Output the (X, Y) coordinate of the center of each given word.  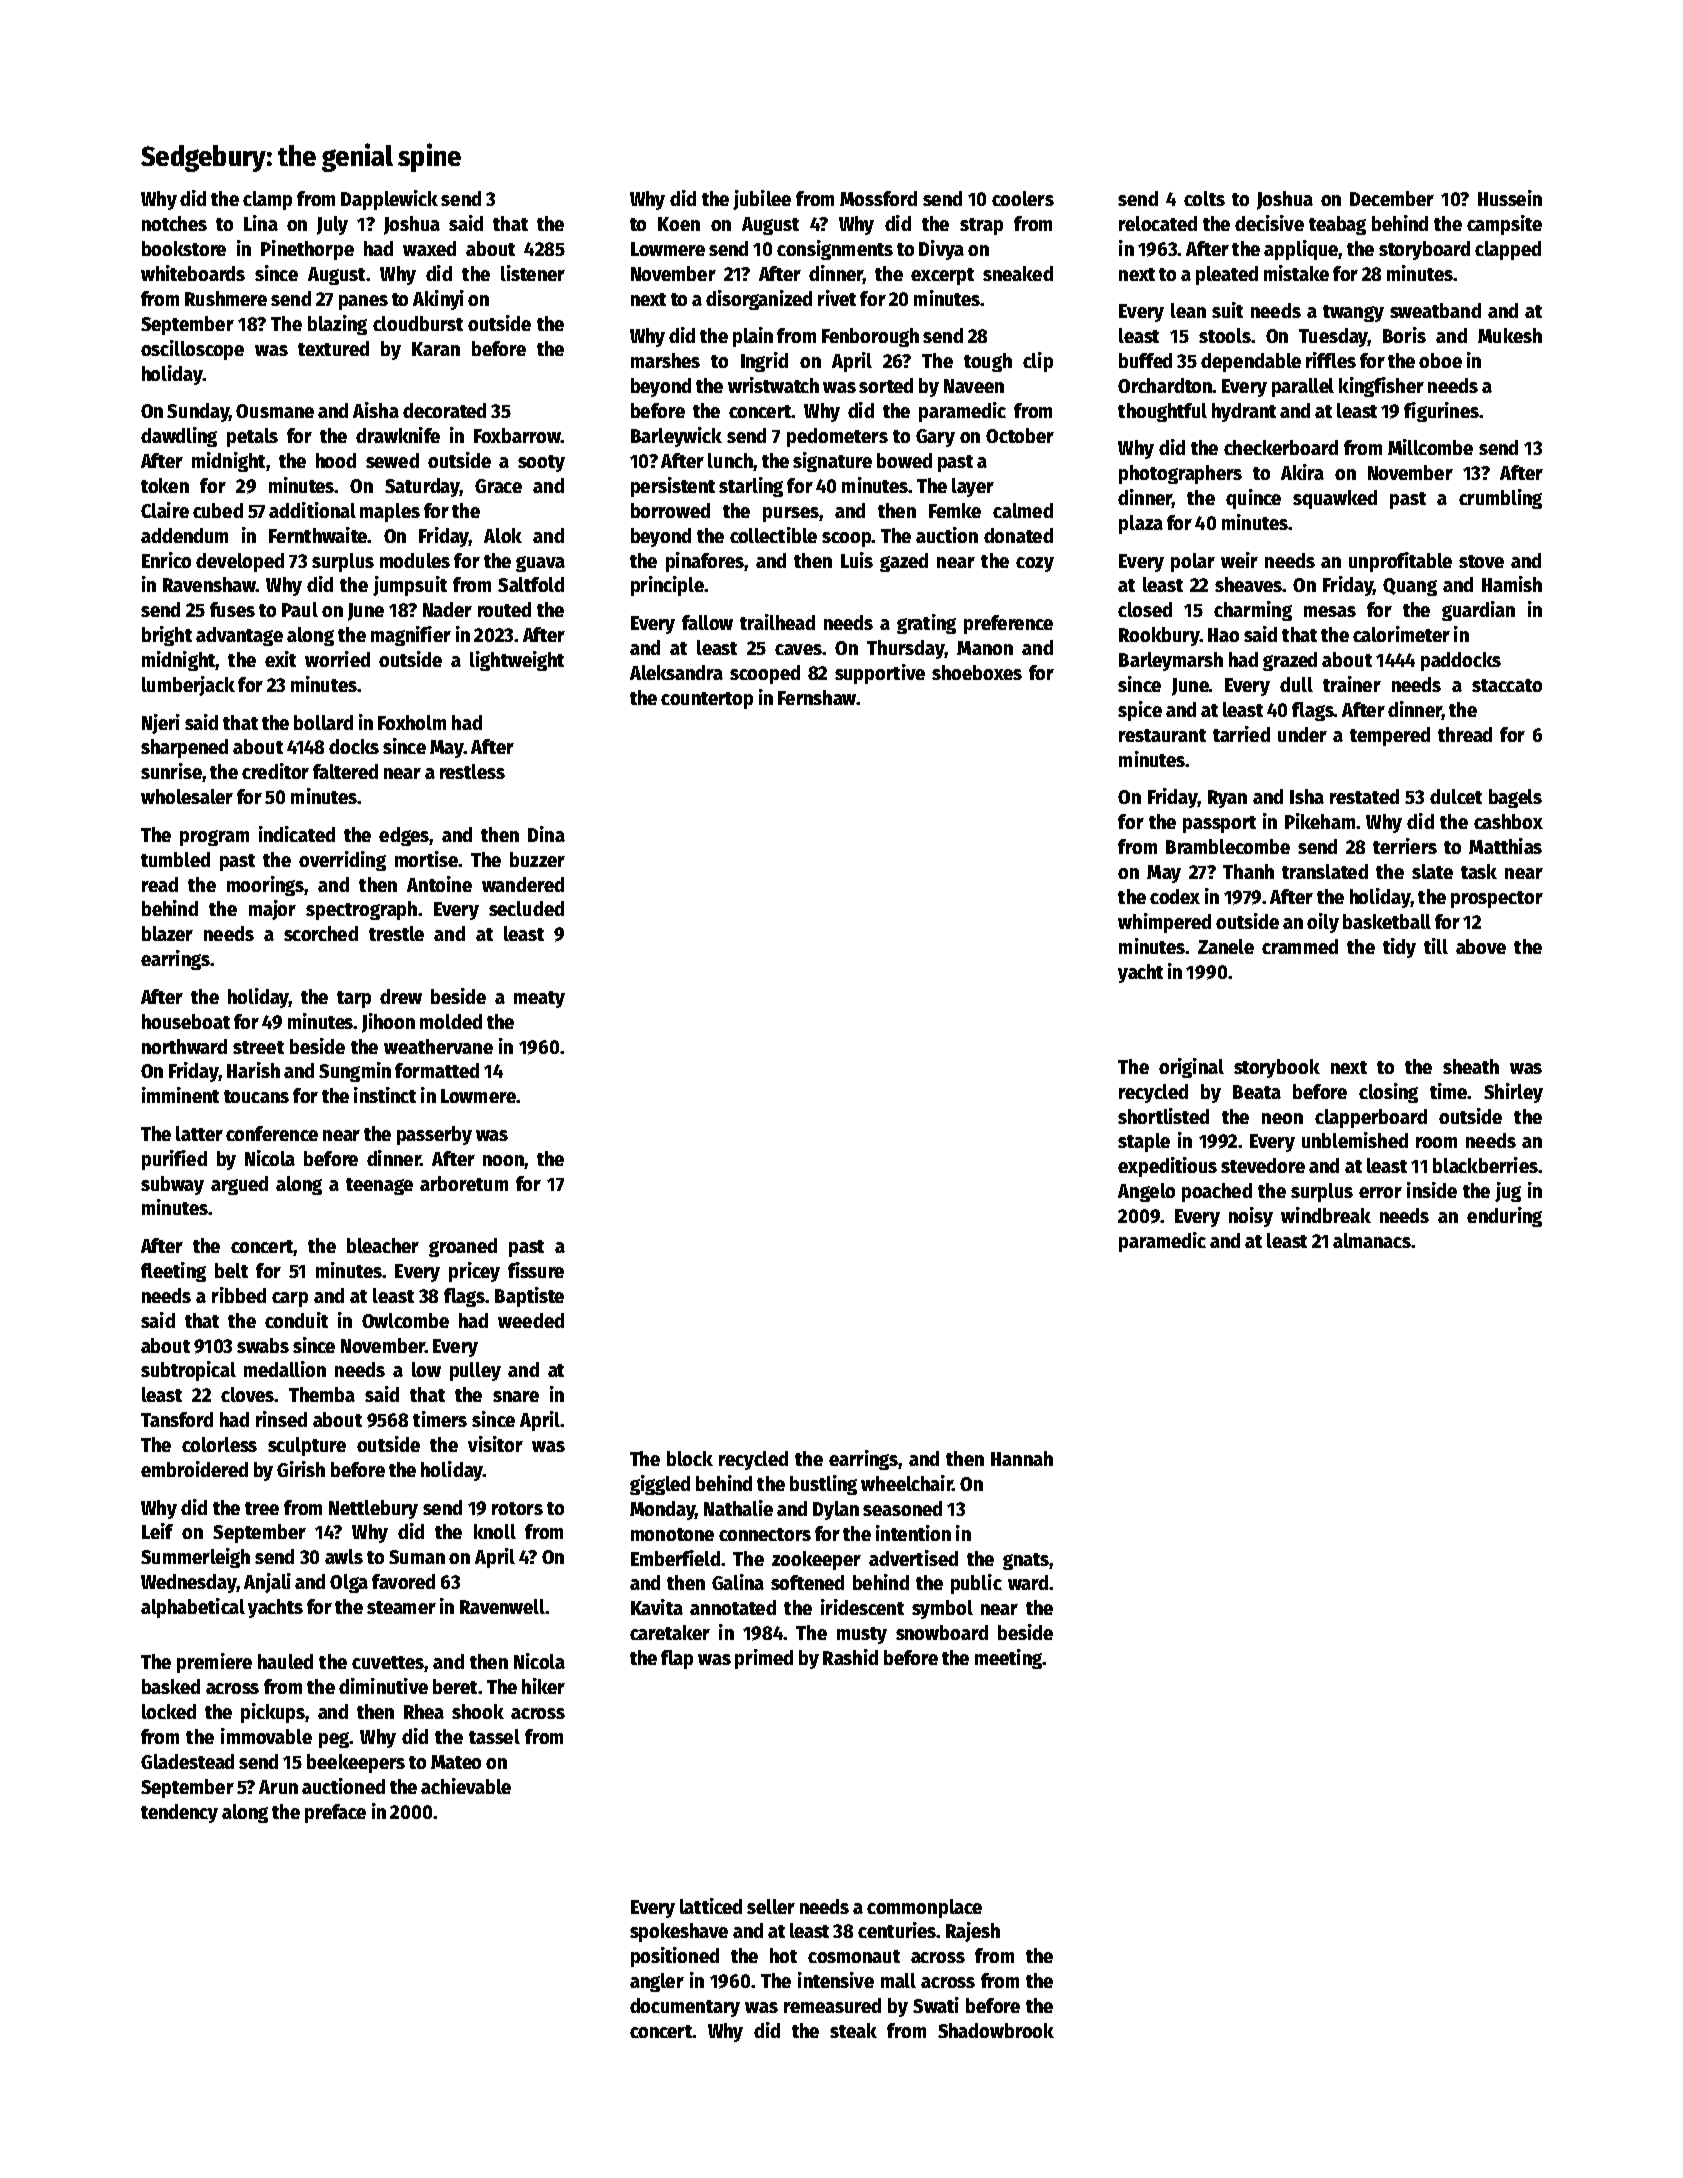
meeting (1008, 1659)
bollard (323, 722)
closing (1388, 1093)
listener (533, 273)
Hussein (1510, 198)
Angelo (1146, 1192)
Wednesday (189, 1583)
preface (335, 1813)
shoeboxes (977, 672)
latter (199, 1133)
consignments (835, 250)
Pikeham (1320, 821)
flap (677, 1659)
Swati (936, 2005)
